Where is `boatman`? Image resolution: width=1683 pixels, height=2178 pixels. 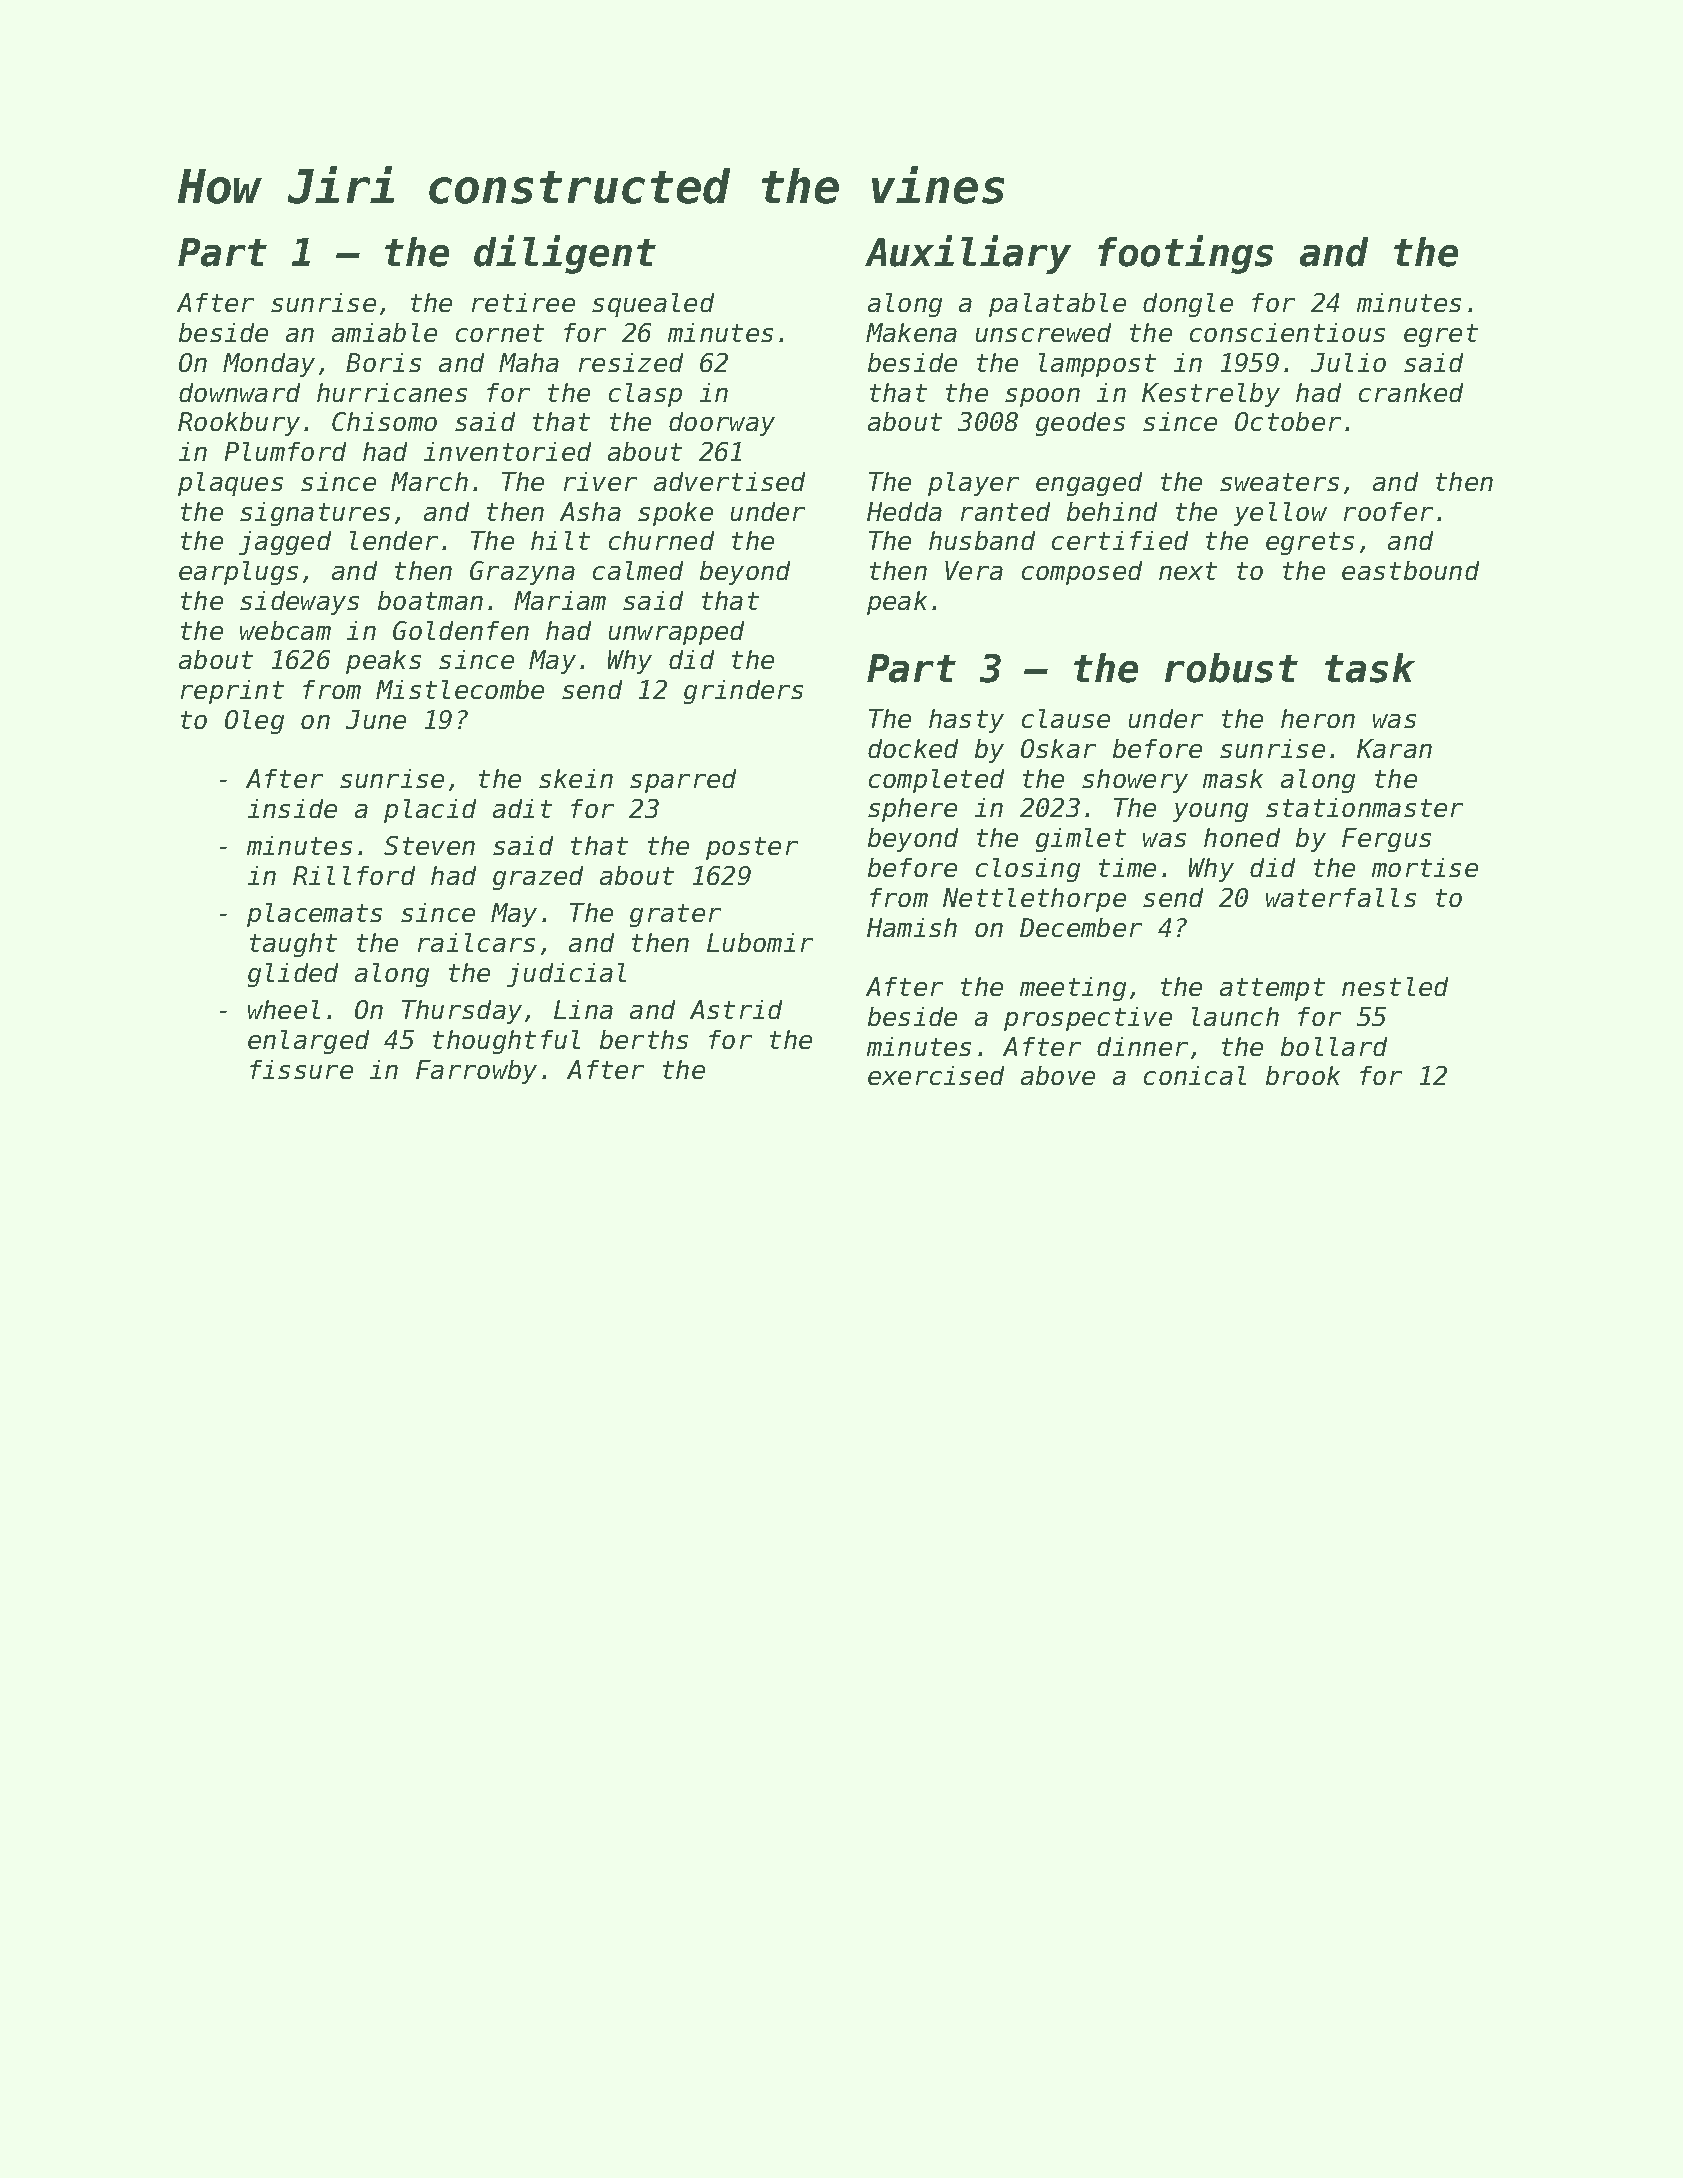 boatman is located at coordinates (430, 600).
